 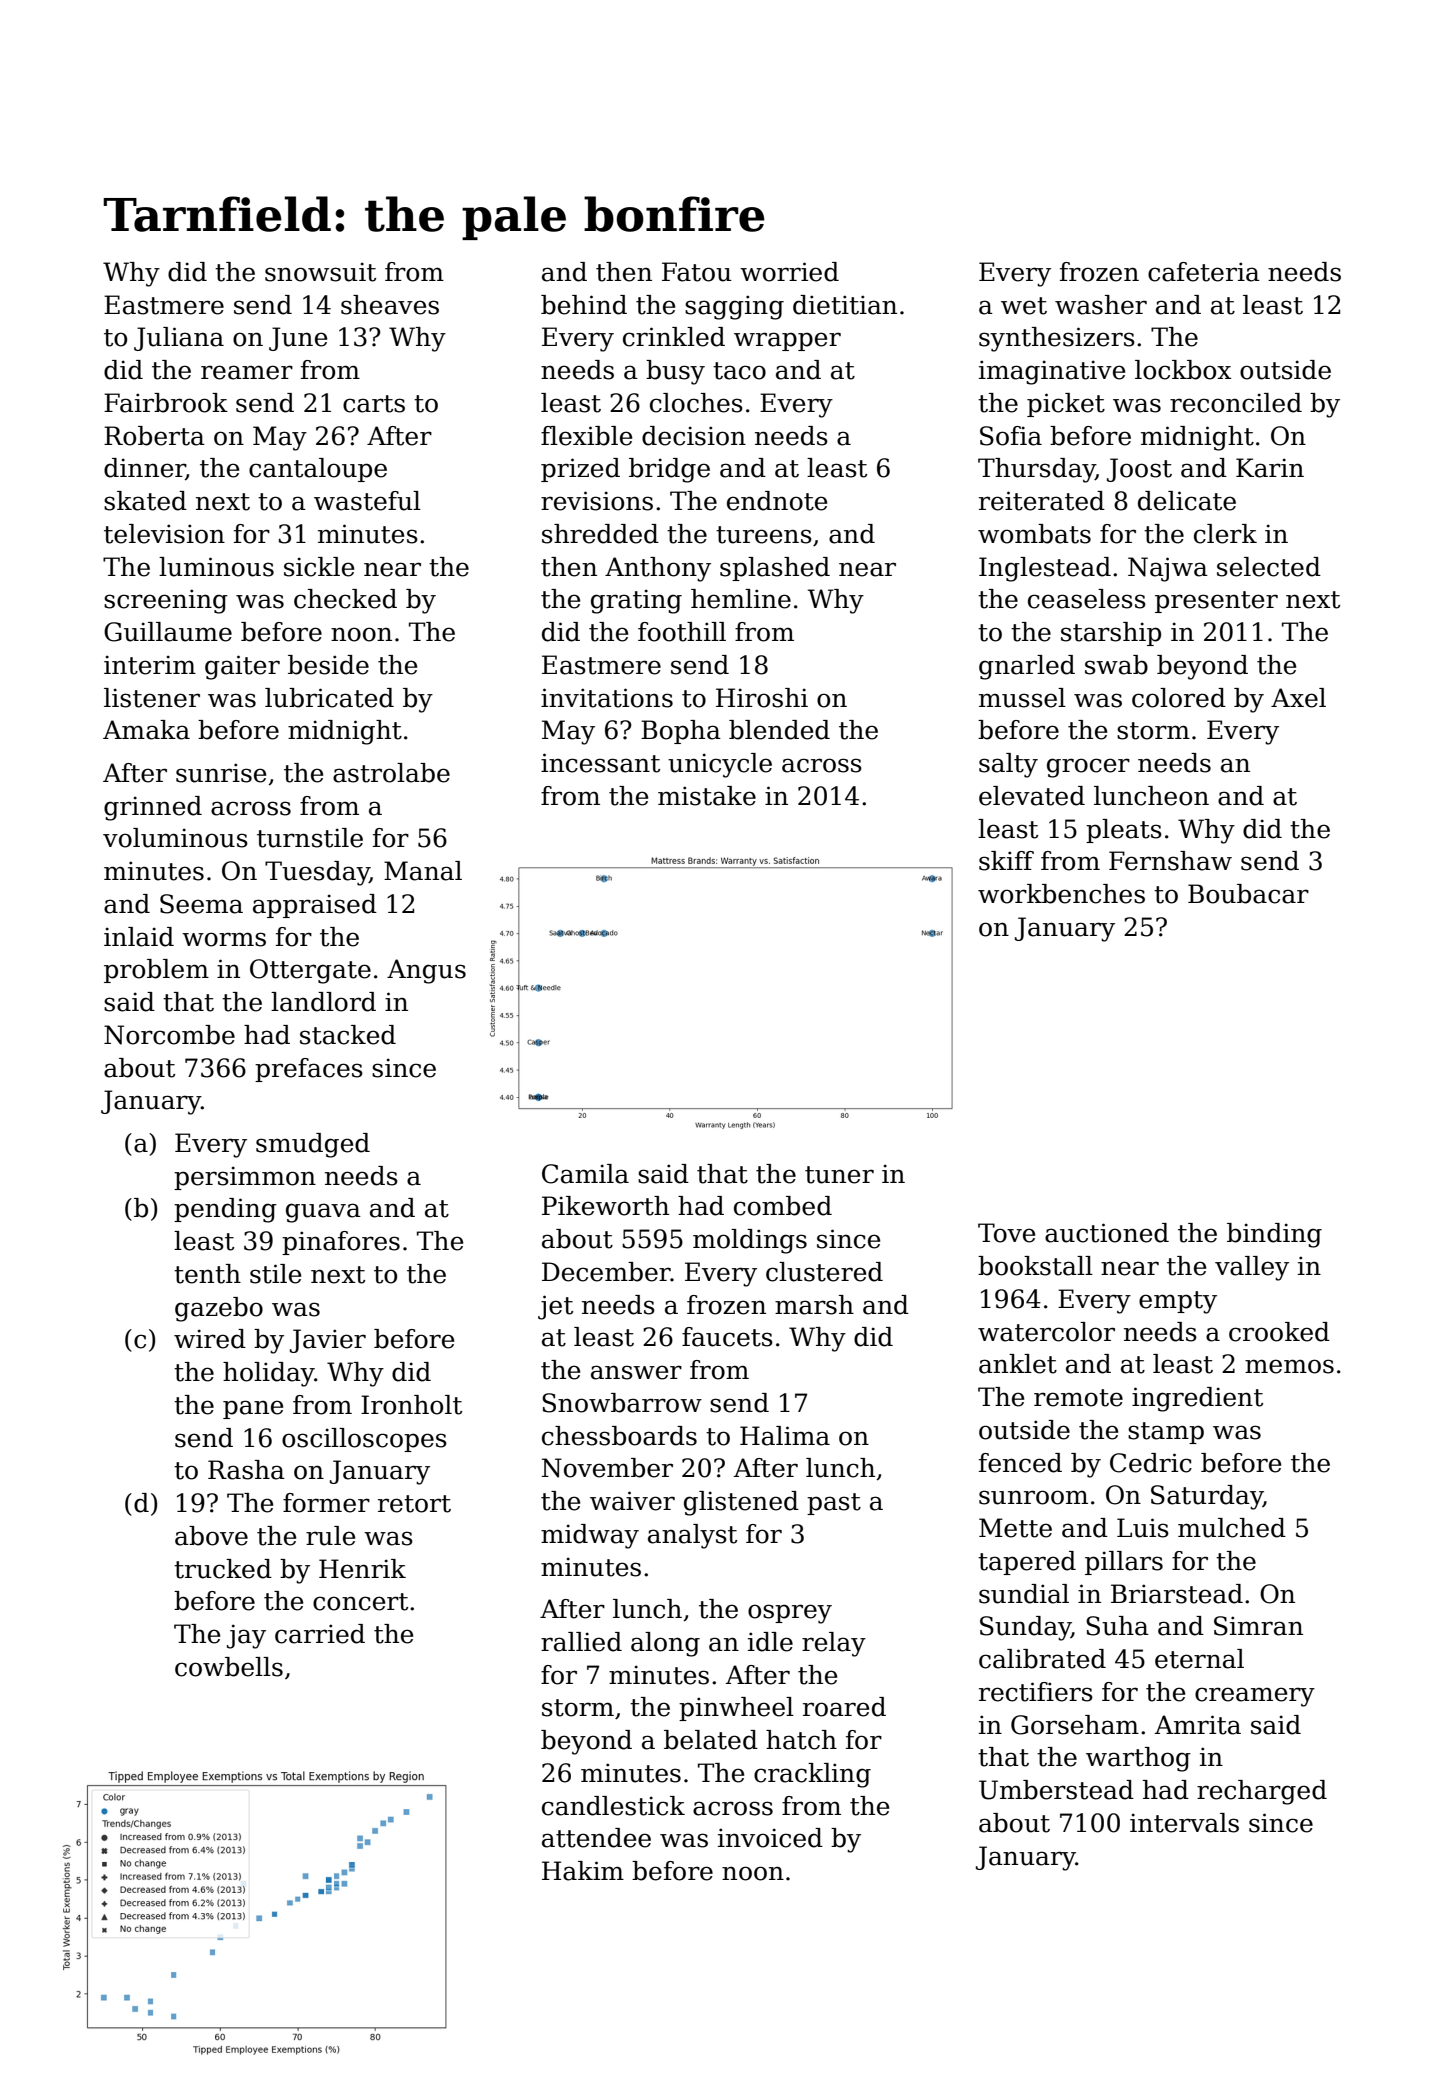 What do you see at coordinates (1006, 861) in the page?
I see `skiff` at bounding box center [1006, 861].
